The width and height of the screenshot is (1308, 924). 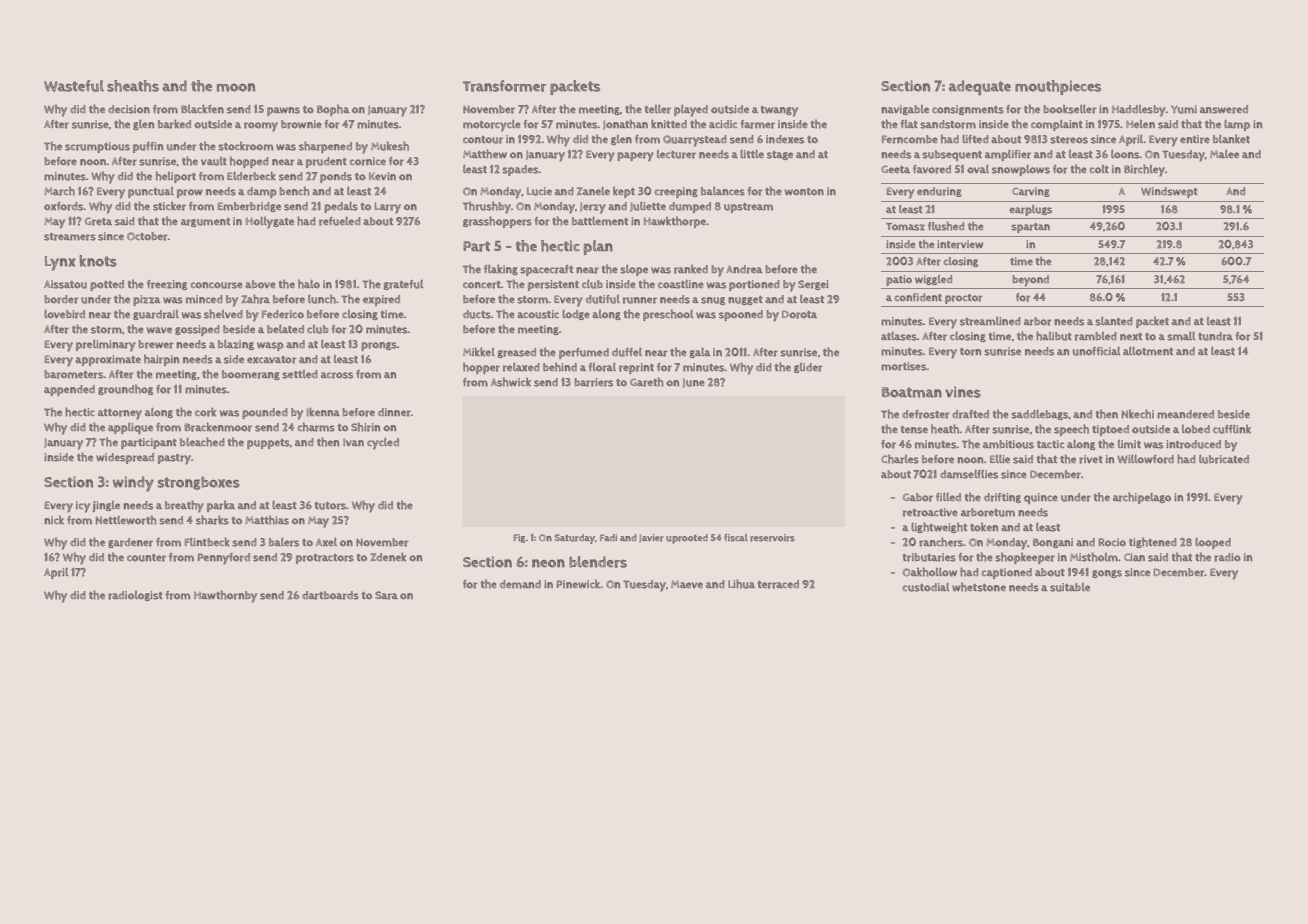 I want to click on Zahra, so click(x=255, y=299).
